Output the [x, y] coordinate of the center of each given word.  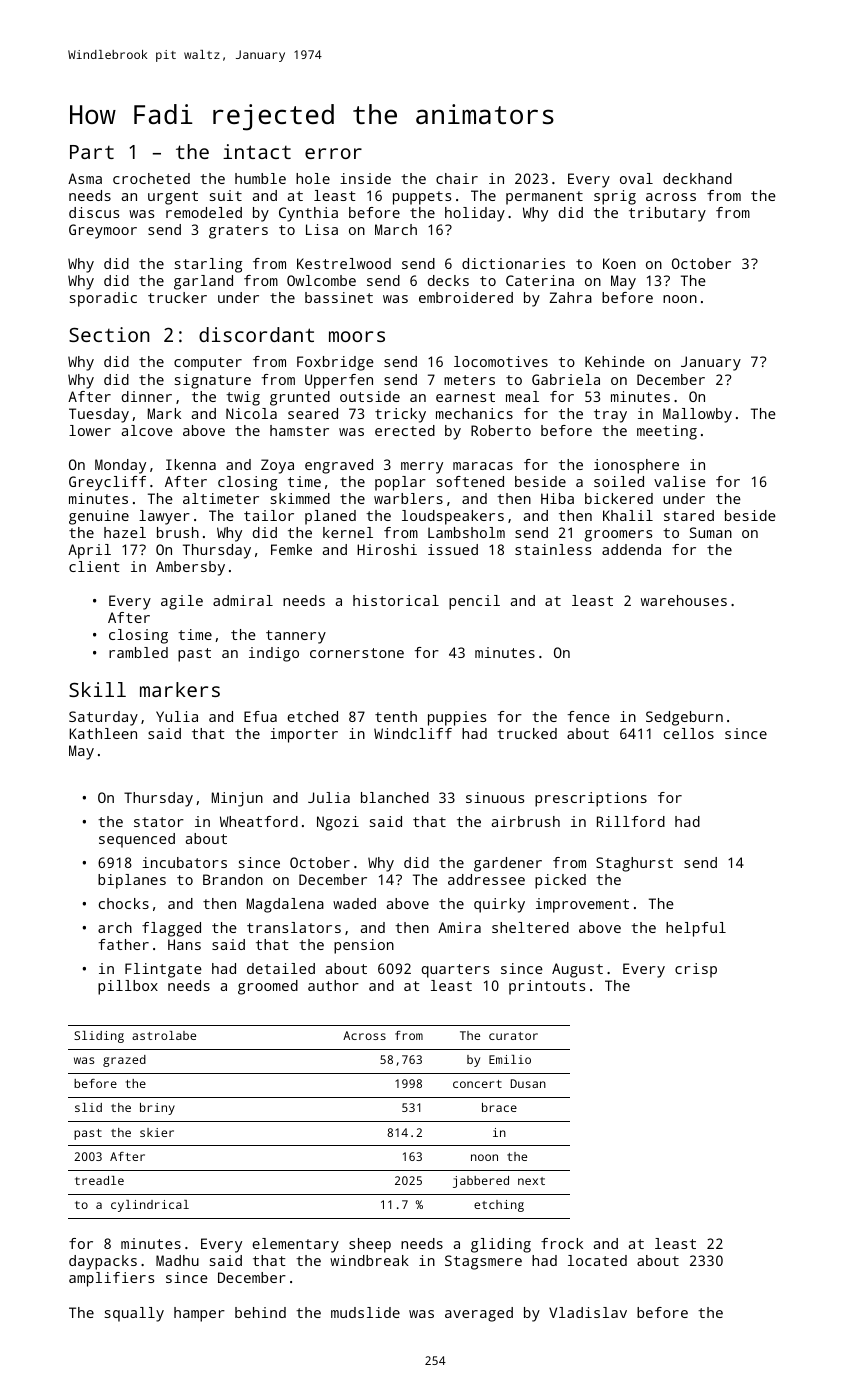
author [333, 985]
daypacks [103, 1262]
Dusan [528, 1083]
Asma [85, 178]
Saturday [103, 718]
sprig [615, 197]
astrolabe [164, 1035]
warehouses [684, 600]
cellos [689, 733]
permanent [544, 198]
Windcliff [413, 733]
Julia [329, 797]
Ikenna [191, 464]
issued [453, 549]
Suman [711, 532]
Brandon [233, 879]
